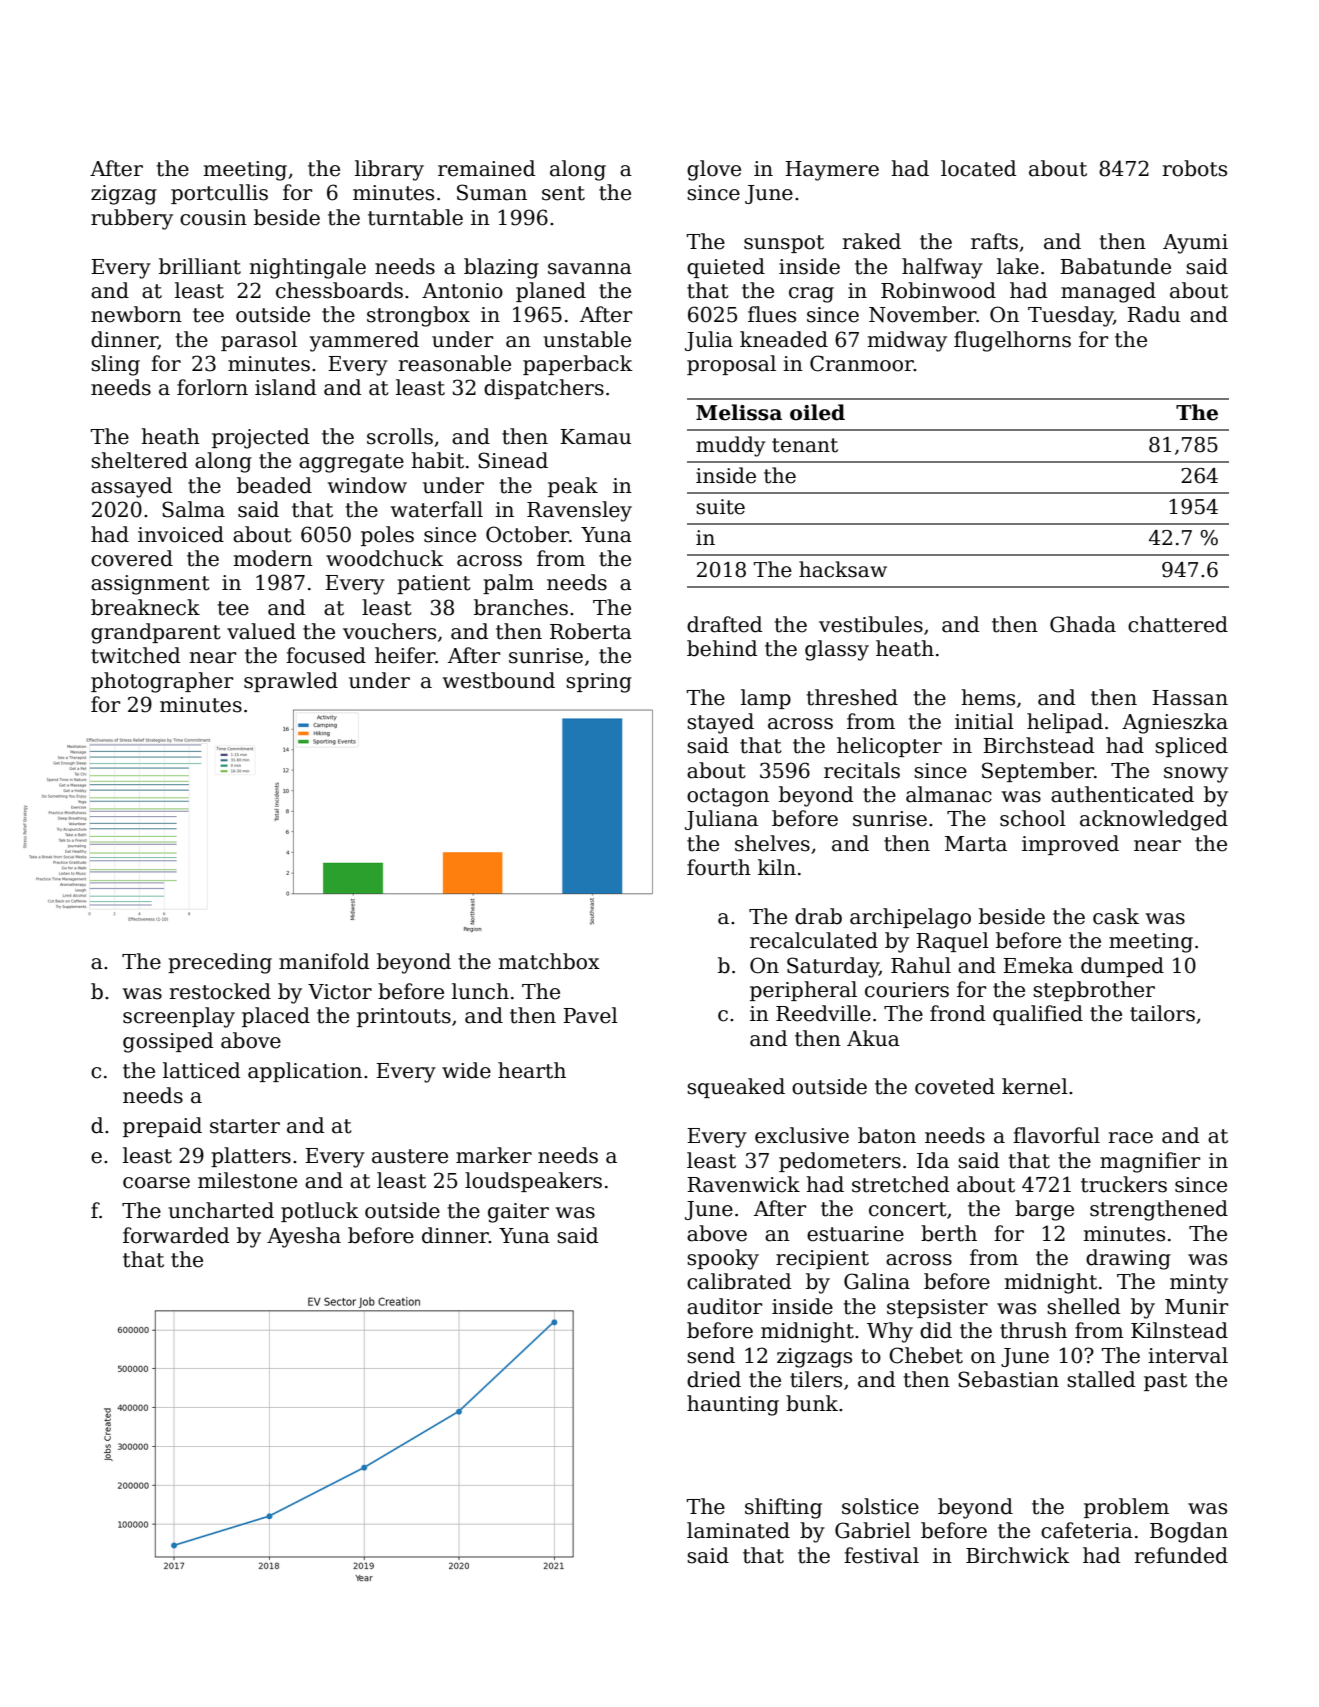 The image size is (1319, 1707). What do you see at coordinates (921, 965) in the document?
I see `Rahul` at bounding box center [921, 965].
